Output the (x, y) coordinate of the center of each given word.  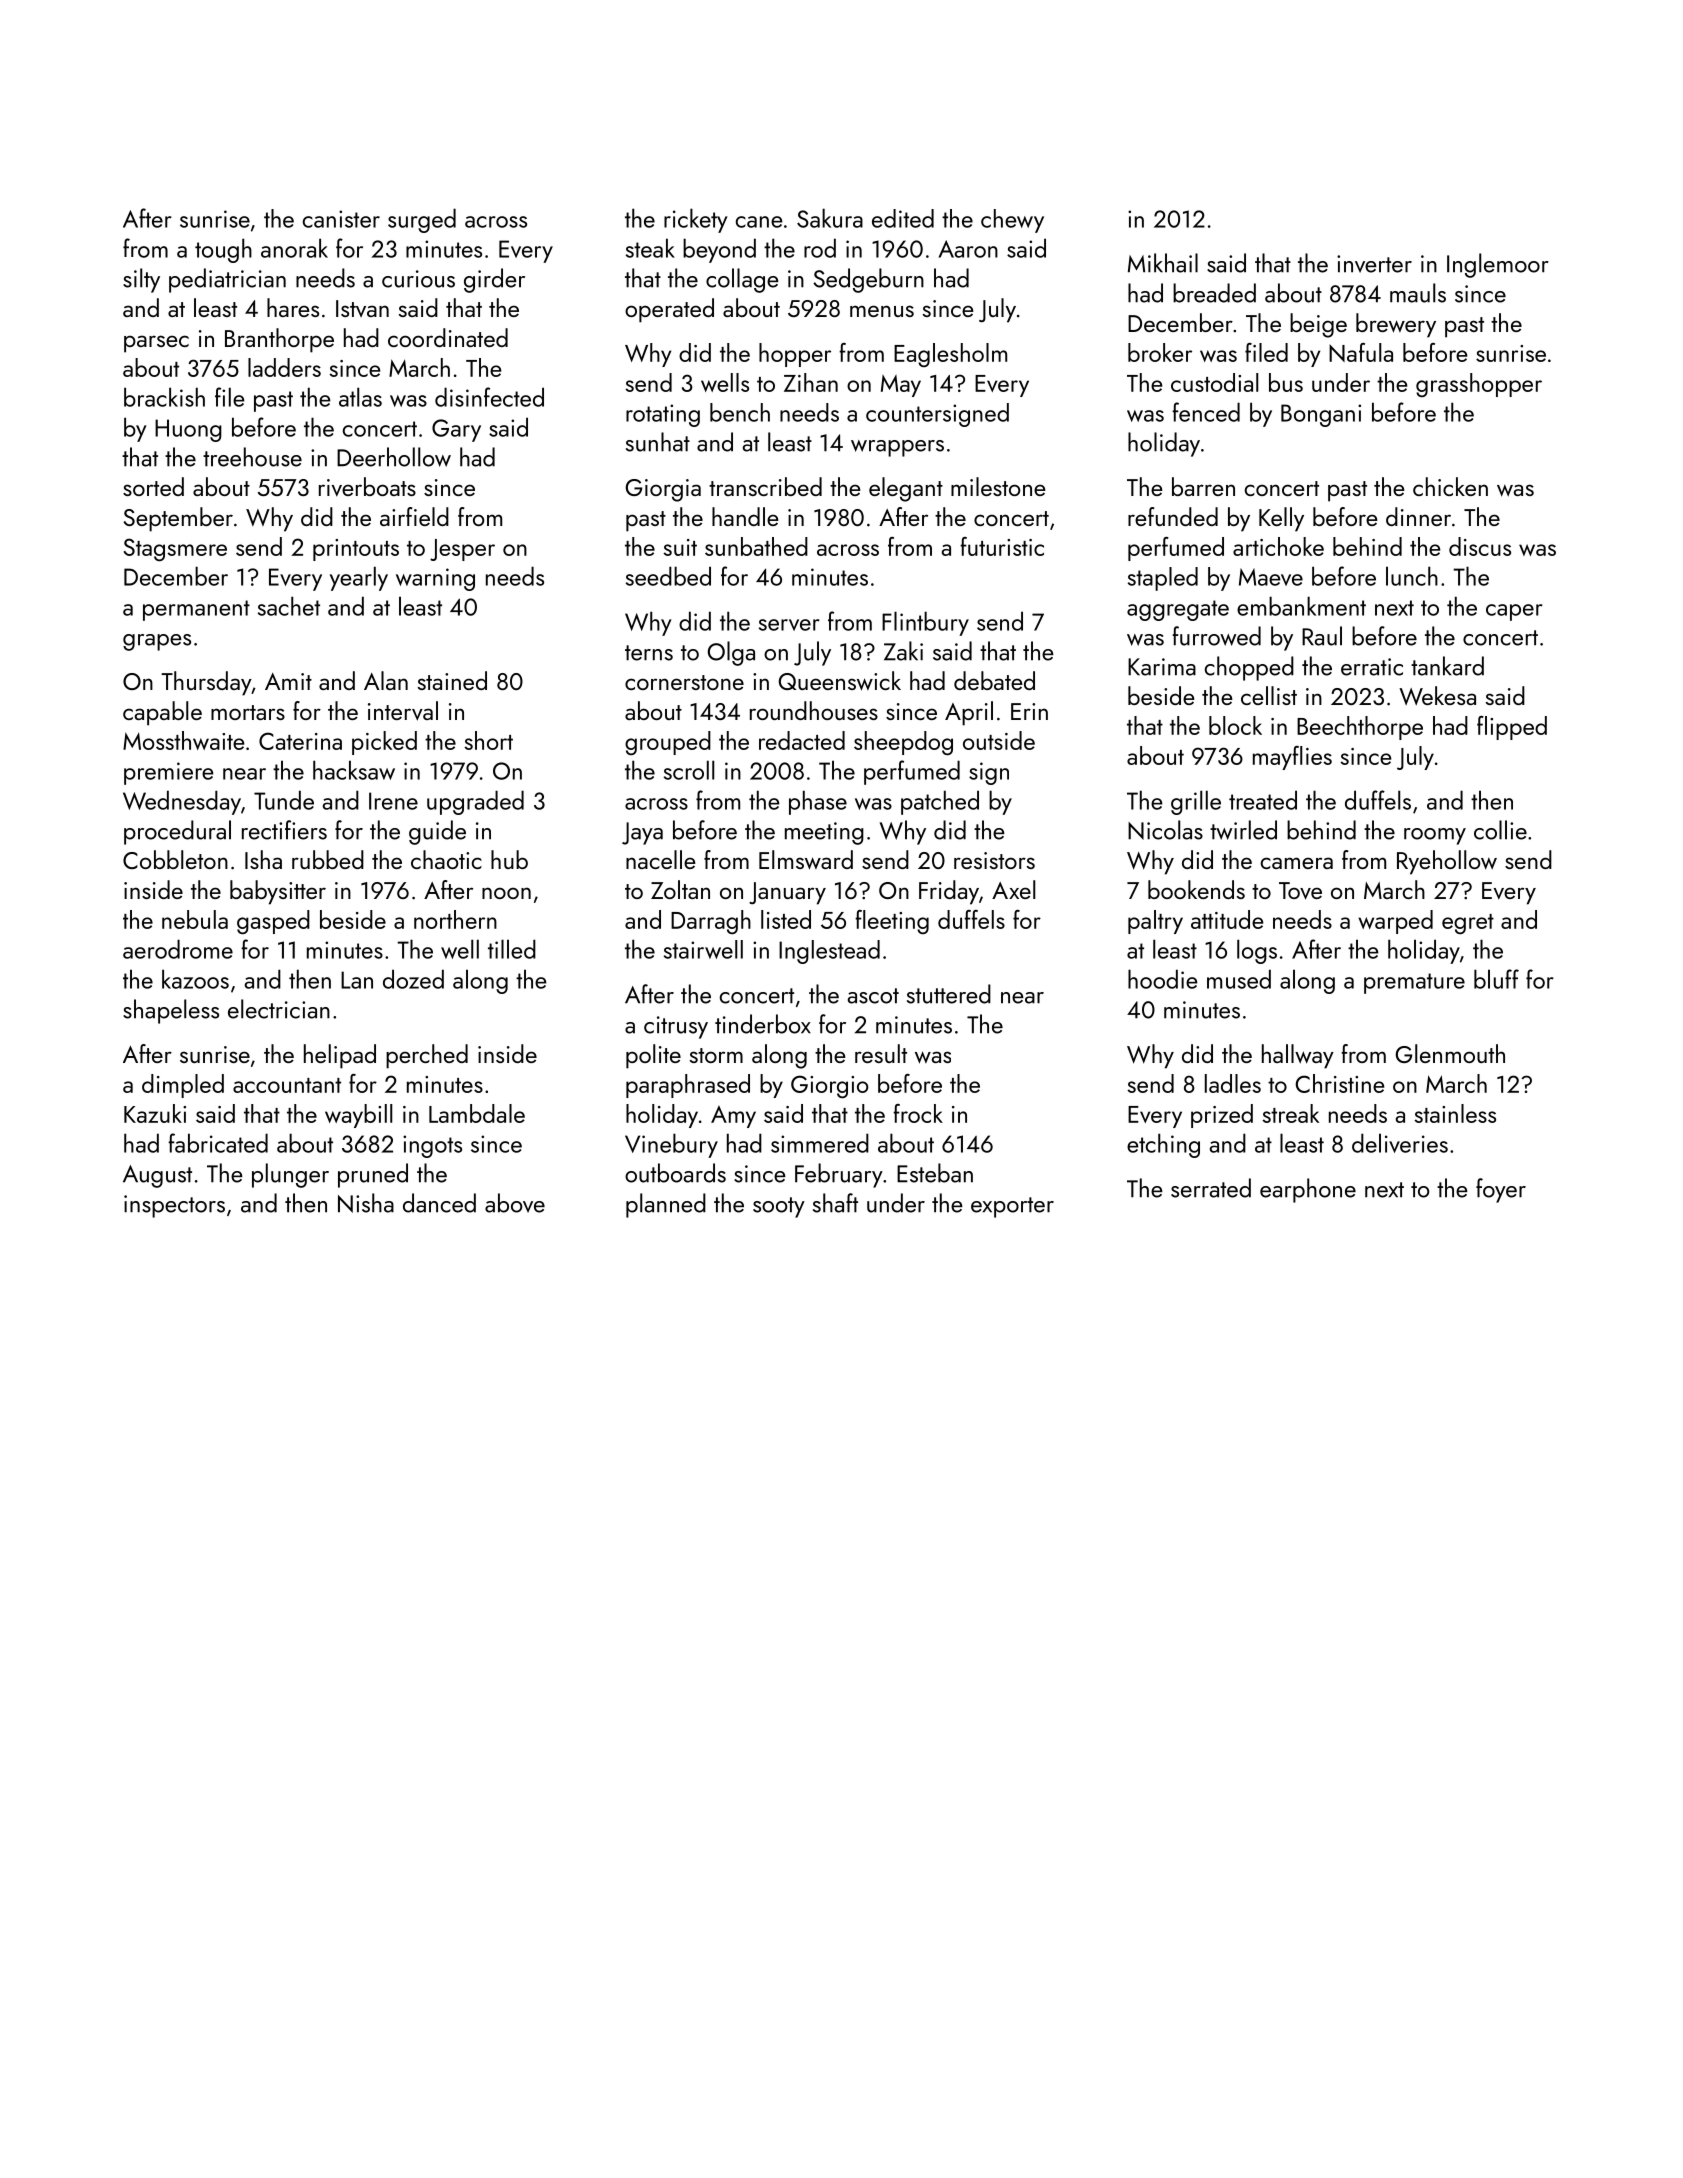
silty (141, 280)
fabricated (218, 1143)
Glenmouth (1450, 1053)
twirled (1243, 830)
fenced (1206, 412)
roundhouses (814, 710)
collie (1500, 830)
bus (1286, 382)
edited (903, 218)
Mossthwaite (183, 740)
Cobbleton (175, 859)
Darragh (711, 922)
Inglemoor (1498, 265)
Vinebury (671, 1145)
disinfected (489, 397)
